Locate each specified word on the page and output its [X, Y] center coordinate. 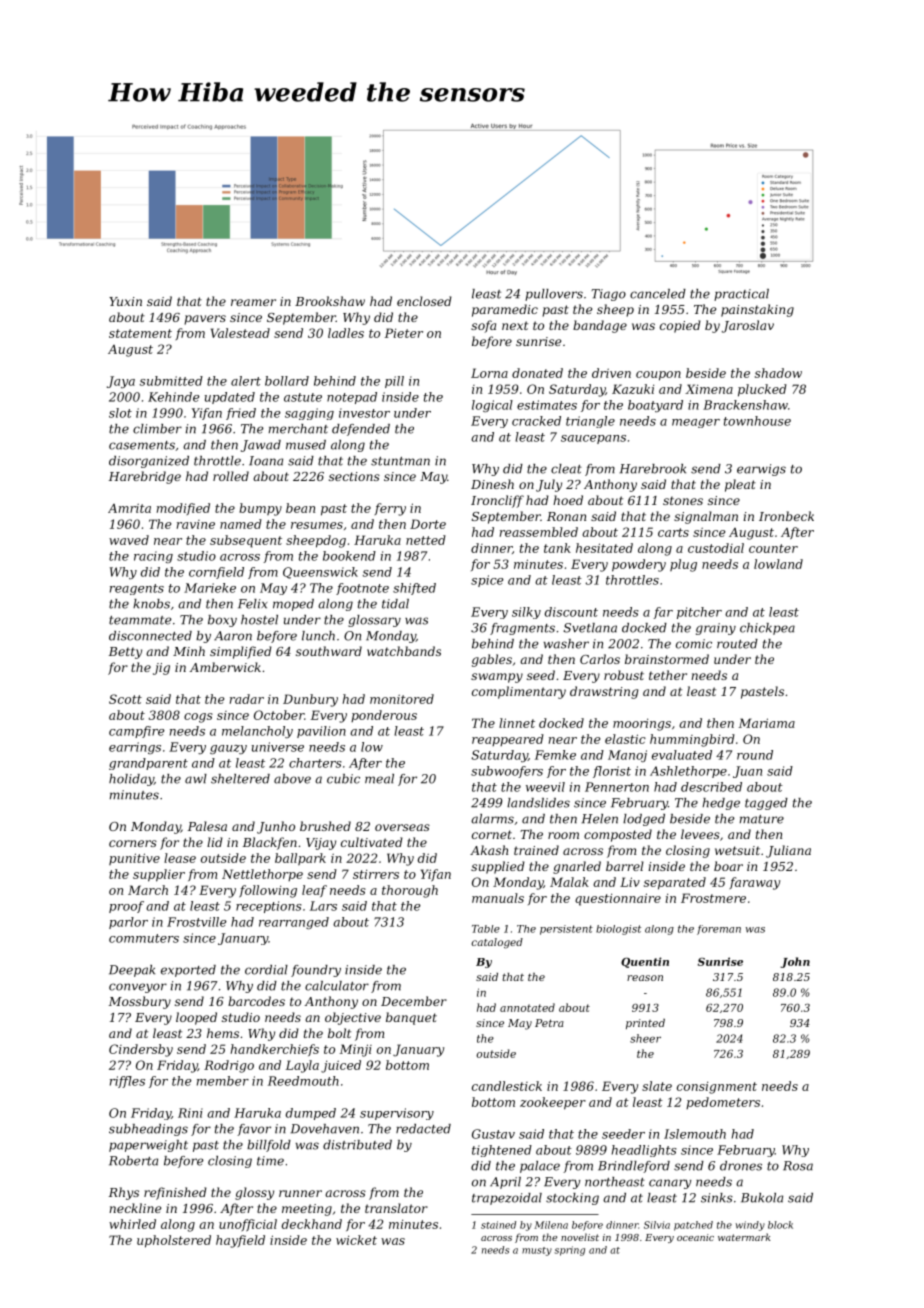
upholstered [174, 1241]
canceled [658, 294]
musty [537, 1251]
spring [570, 1251]
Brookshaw [330, 301]
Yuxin [125, 301]
